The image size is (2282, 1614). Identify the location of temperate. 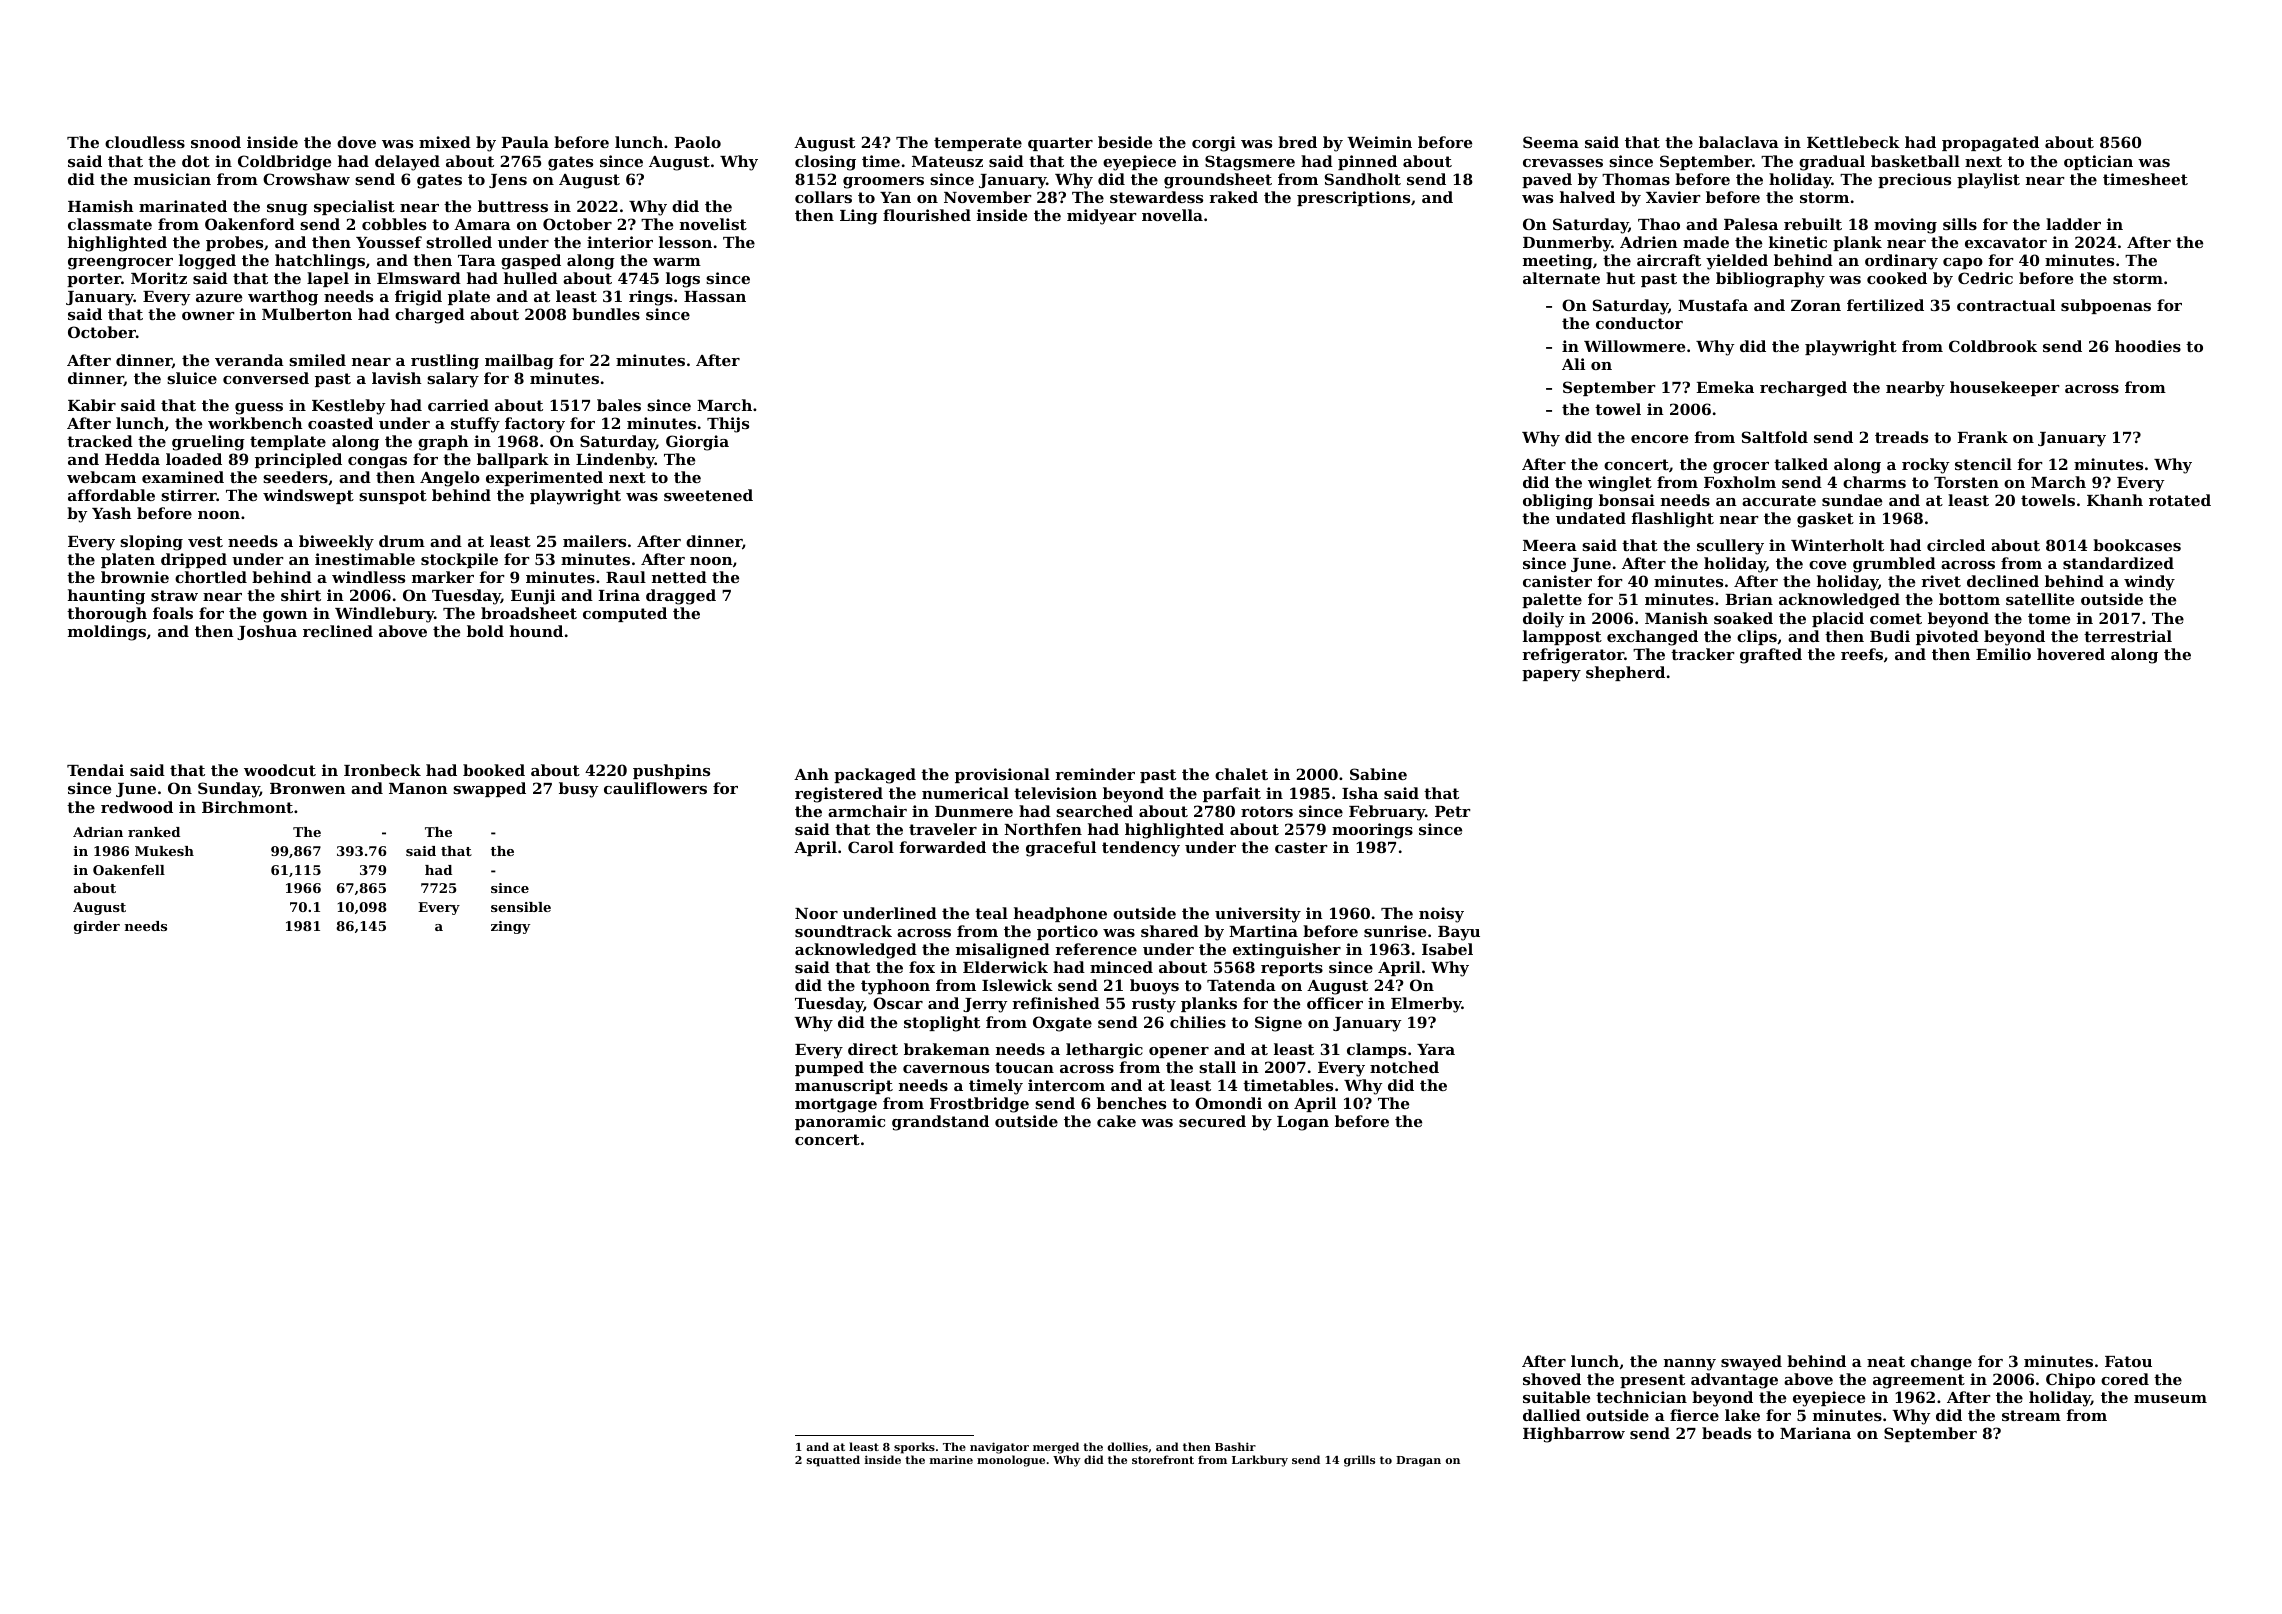
(978, 144).
